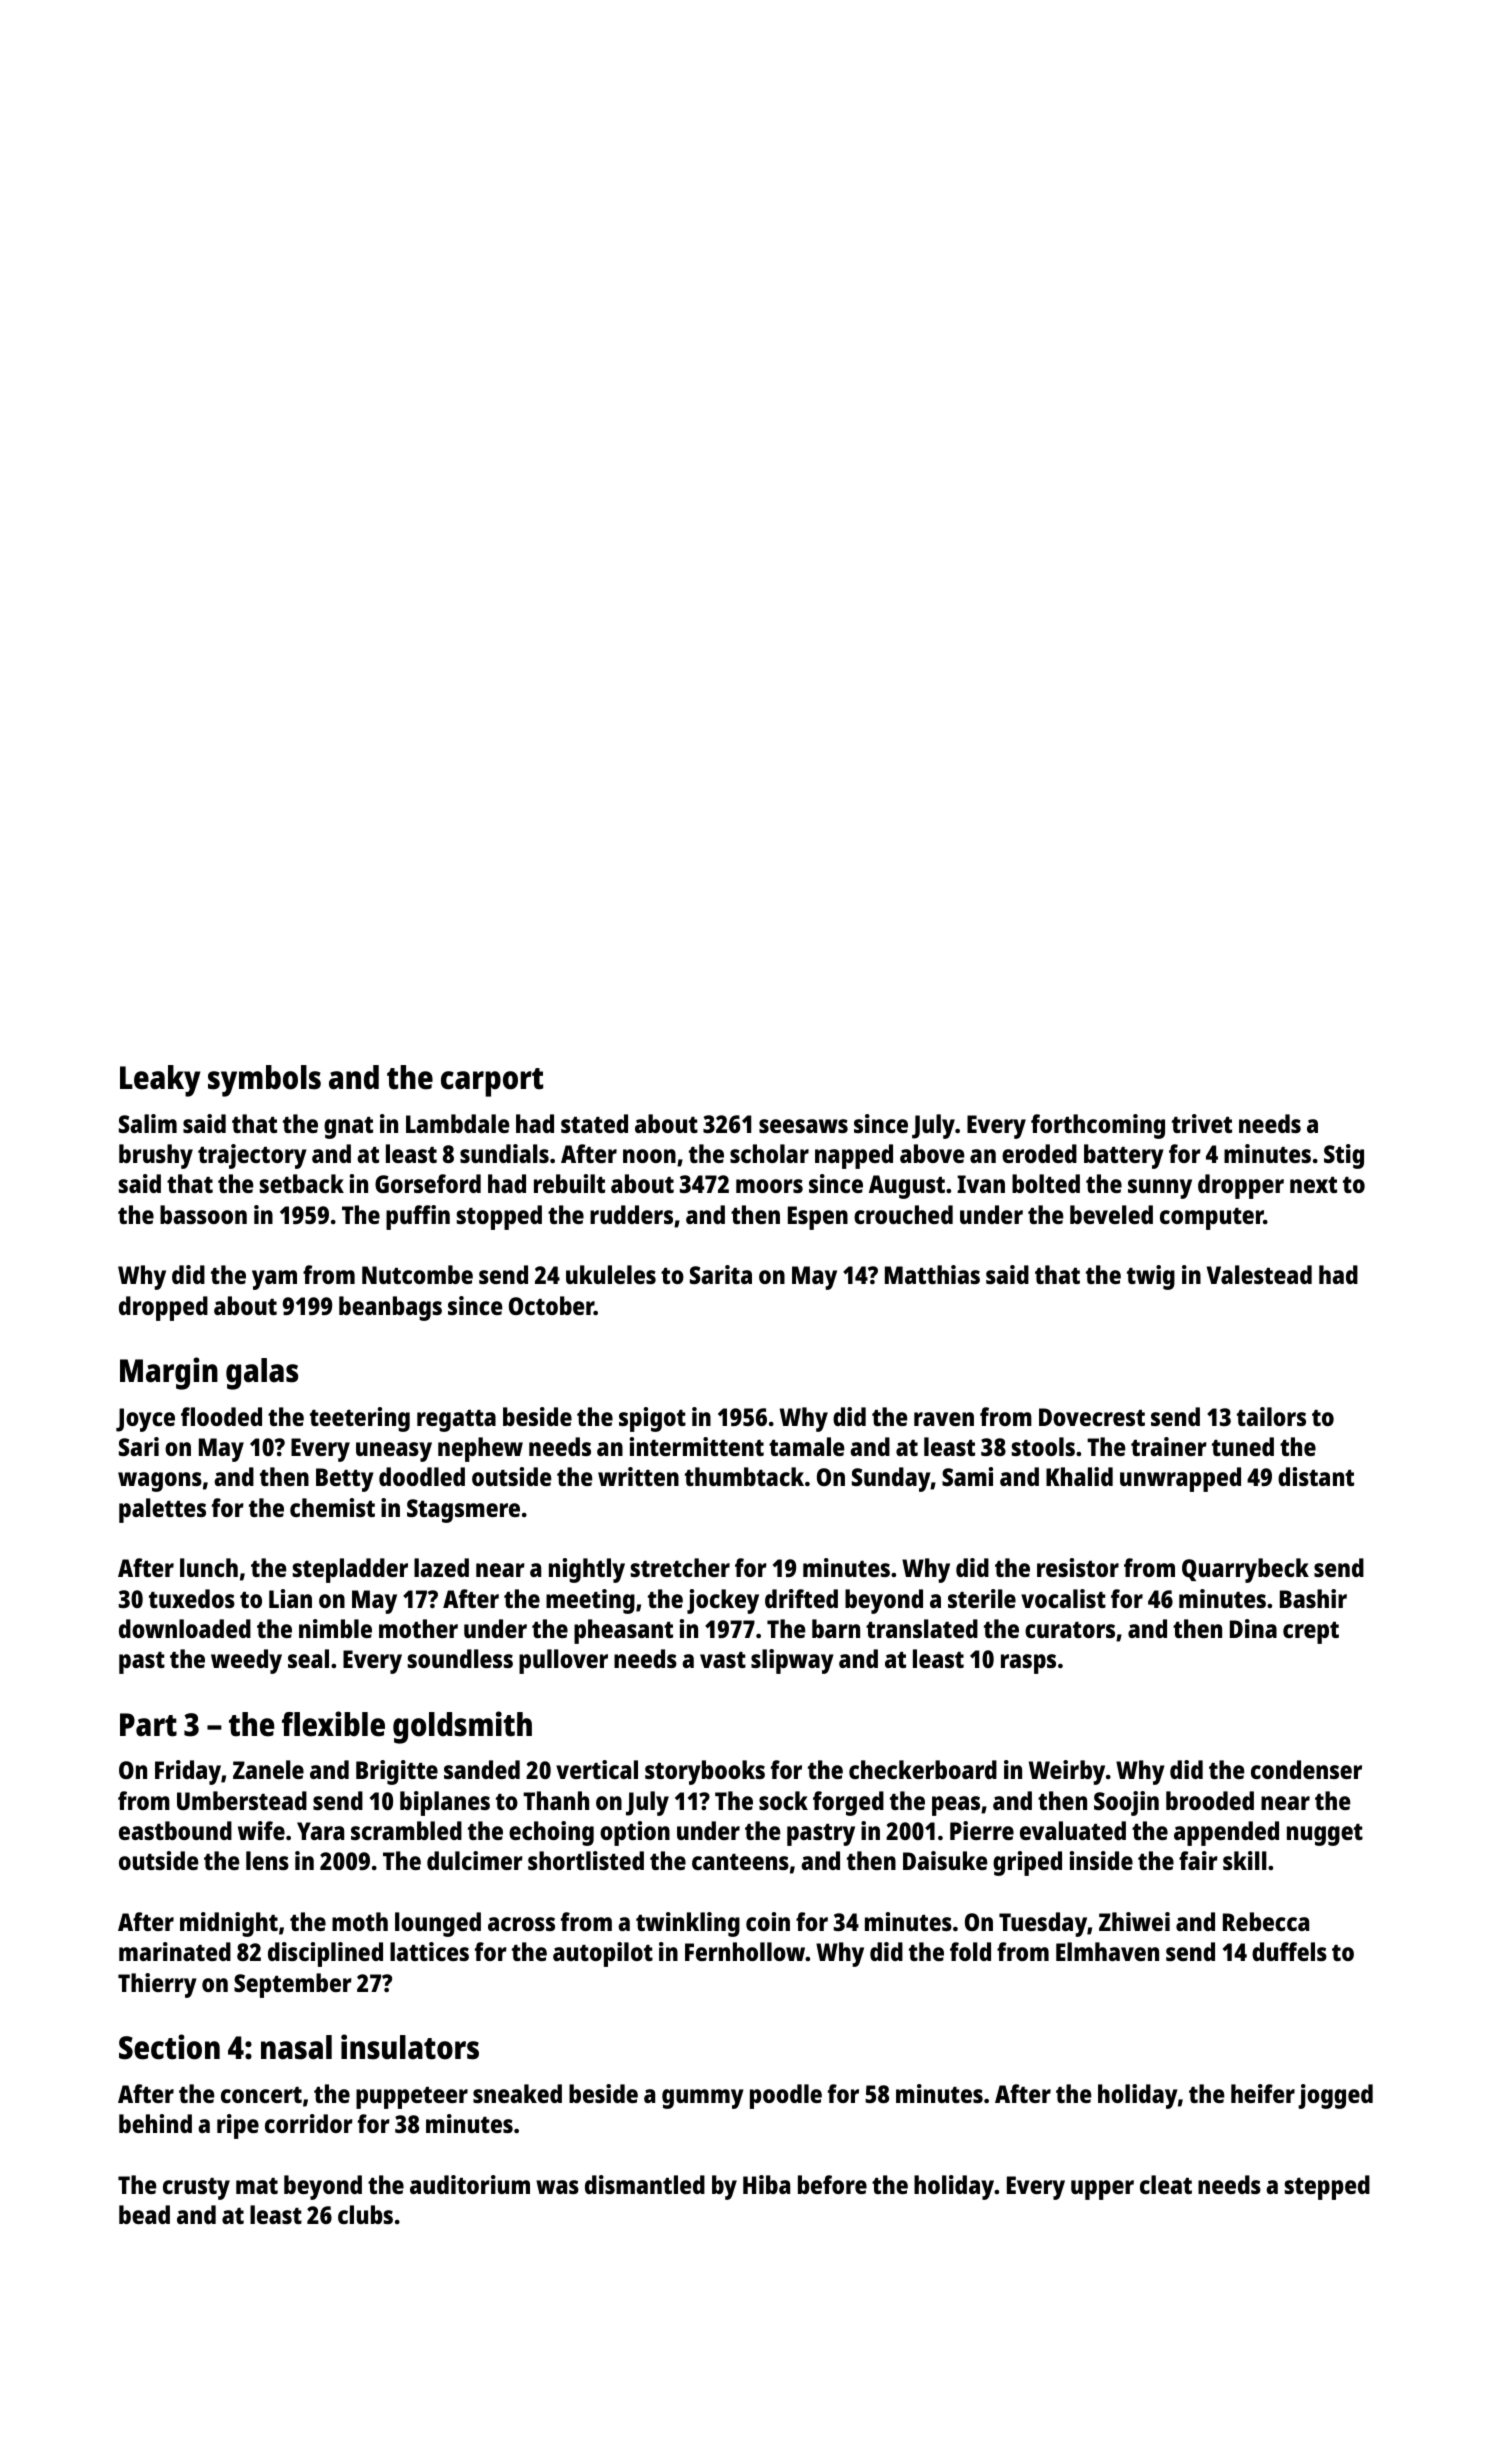 This image has width=1496, height=2464. What do you see at coordinates (458, 1123) in the image?
I see `Lambdale` at bounding box center [458, 1123].
